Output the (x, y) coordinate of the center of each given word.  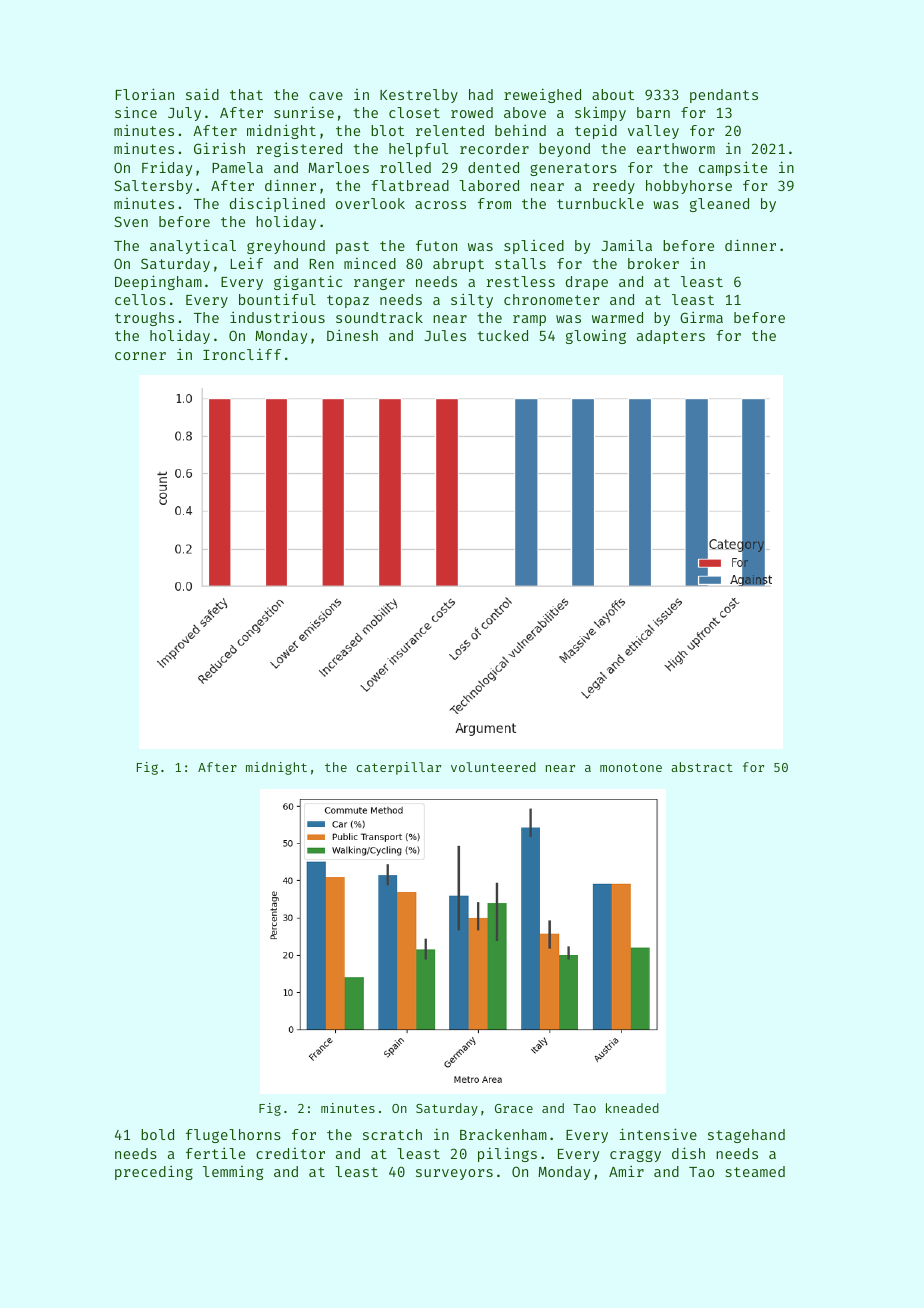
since (136, 112)
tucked (502, 335)
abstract (702, 767)
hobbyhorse (689, 187)
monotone (631, 767)
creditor (290, 1153)
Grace (514, 1108)
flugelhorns (233, 1136)
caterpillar (398, 768)
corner (140, 356)
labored (489, 185)
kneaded (632, 1108)
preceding (154, 1172)
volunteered (493, 767)
